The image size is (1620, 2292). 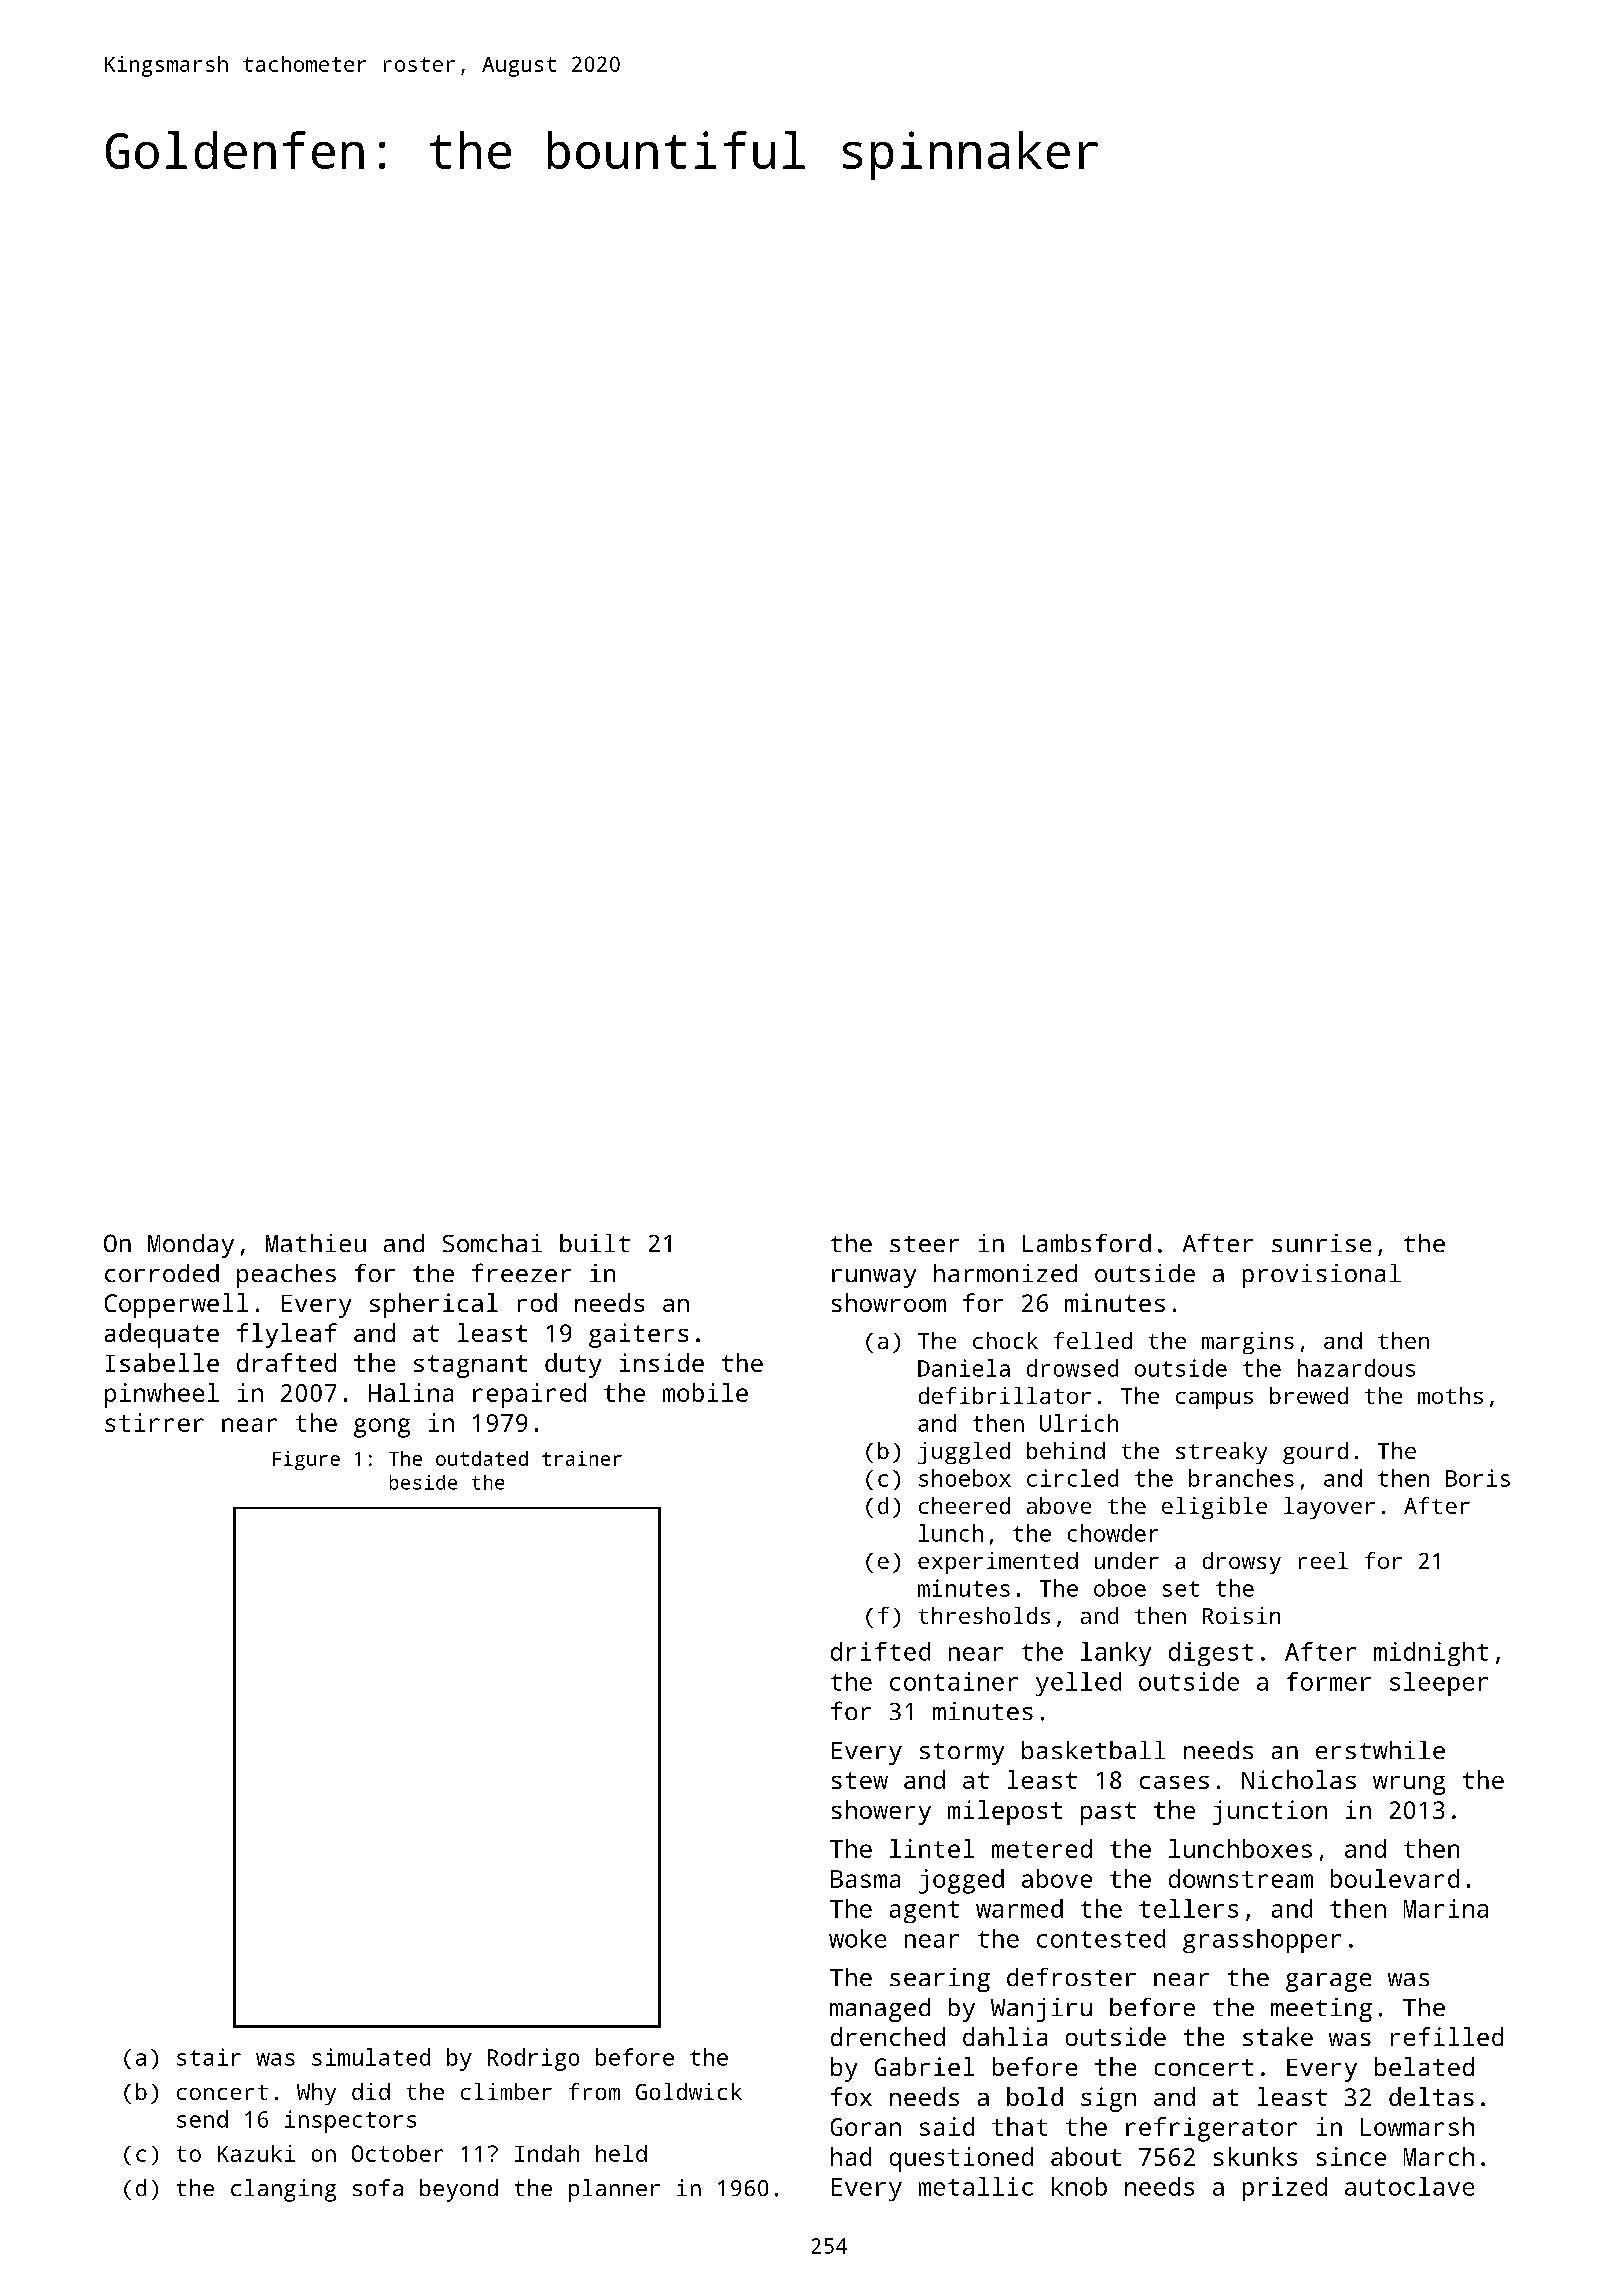 What do you see at coordinates (1329, 1508) in the screenshot?
I see `layover` at bounding box center [1329, 1508].
